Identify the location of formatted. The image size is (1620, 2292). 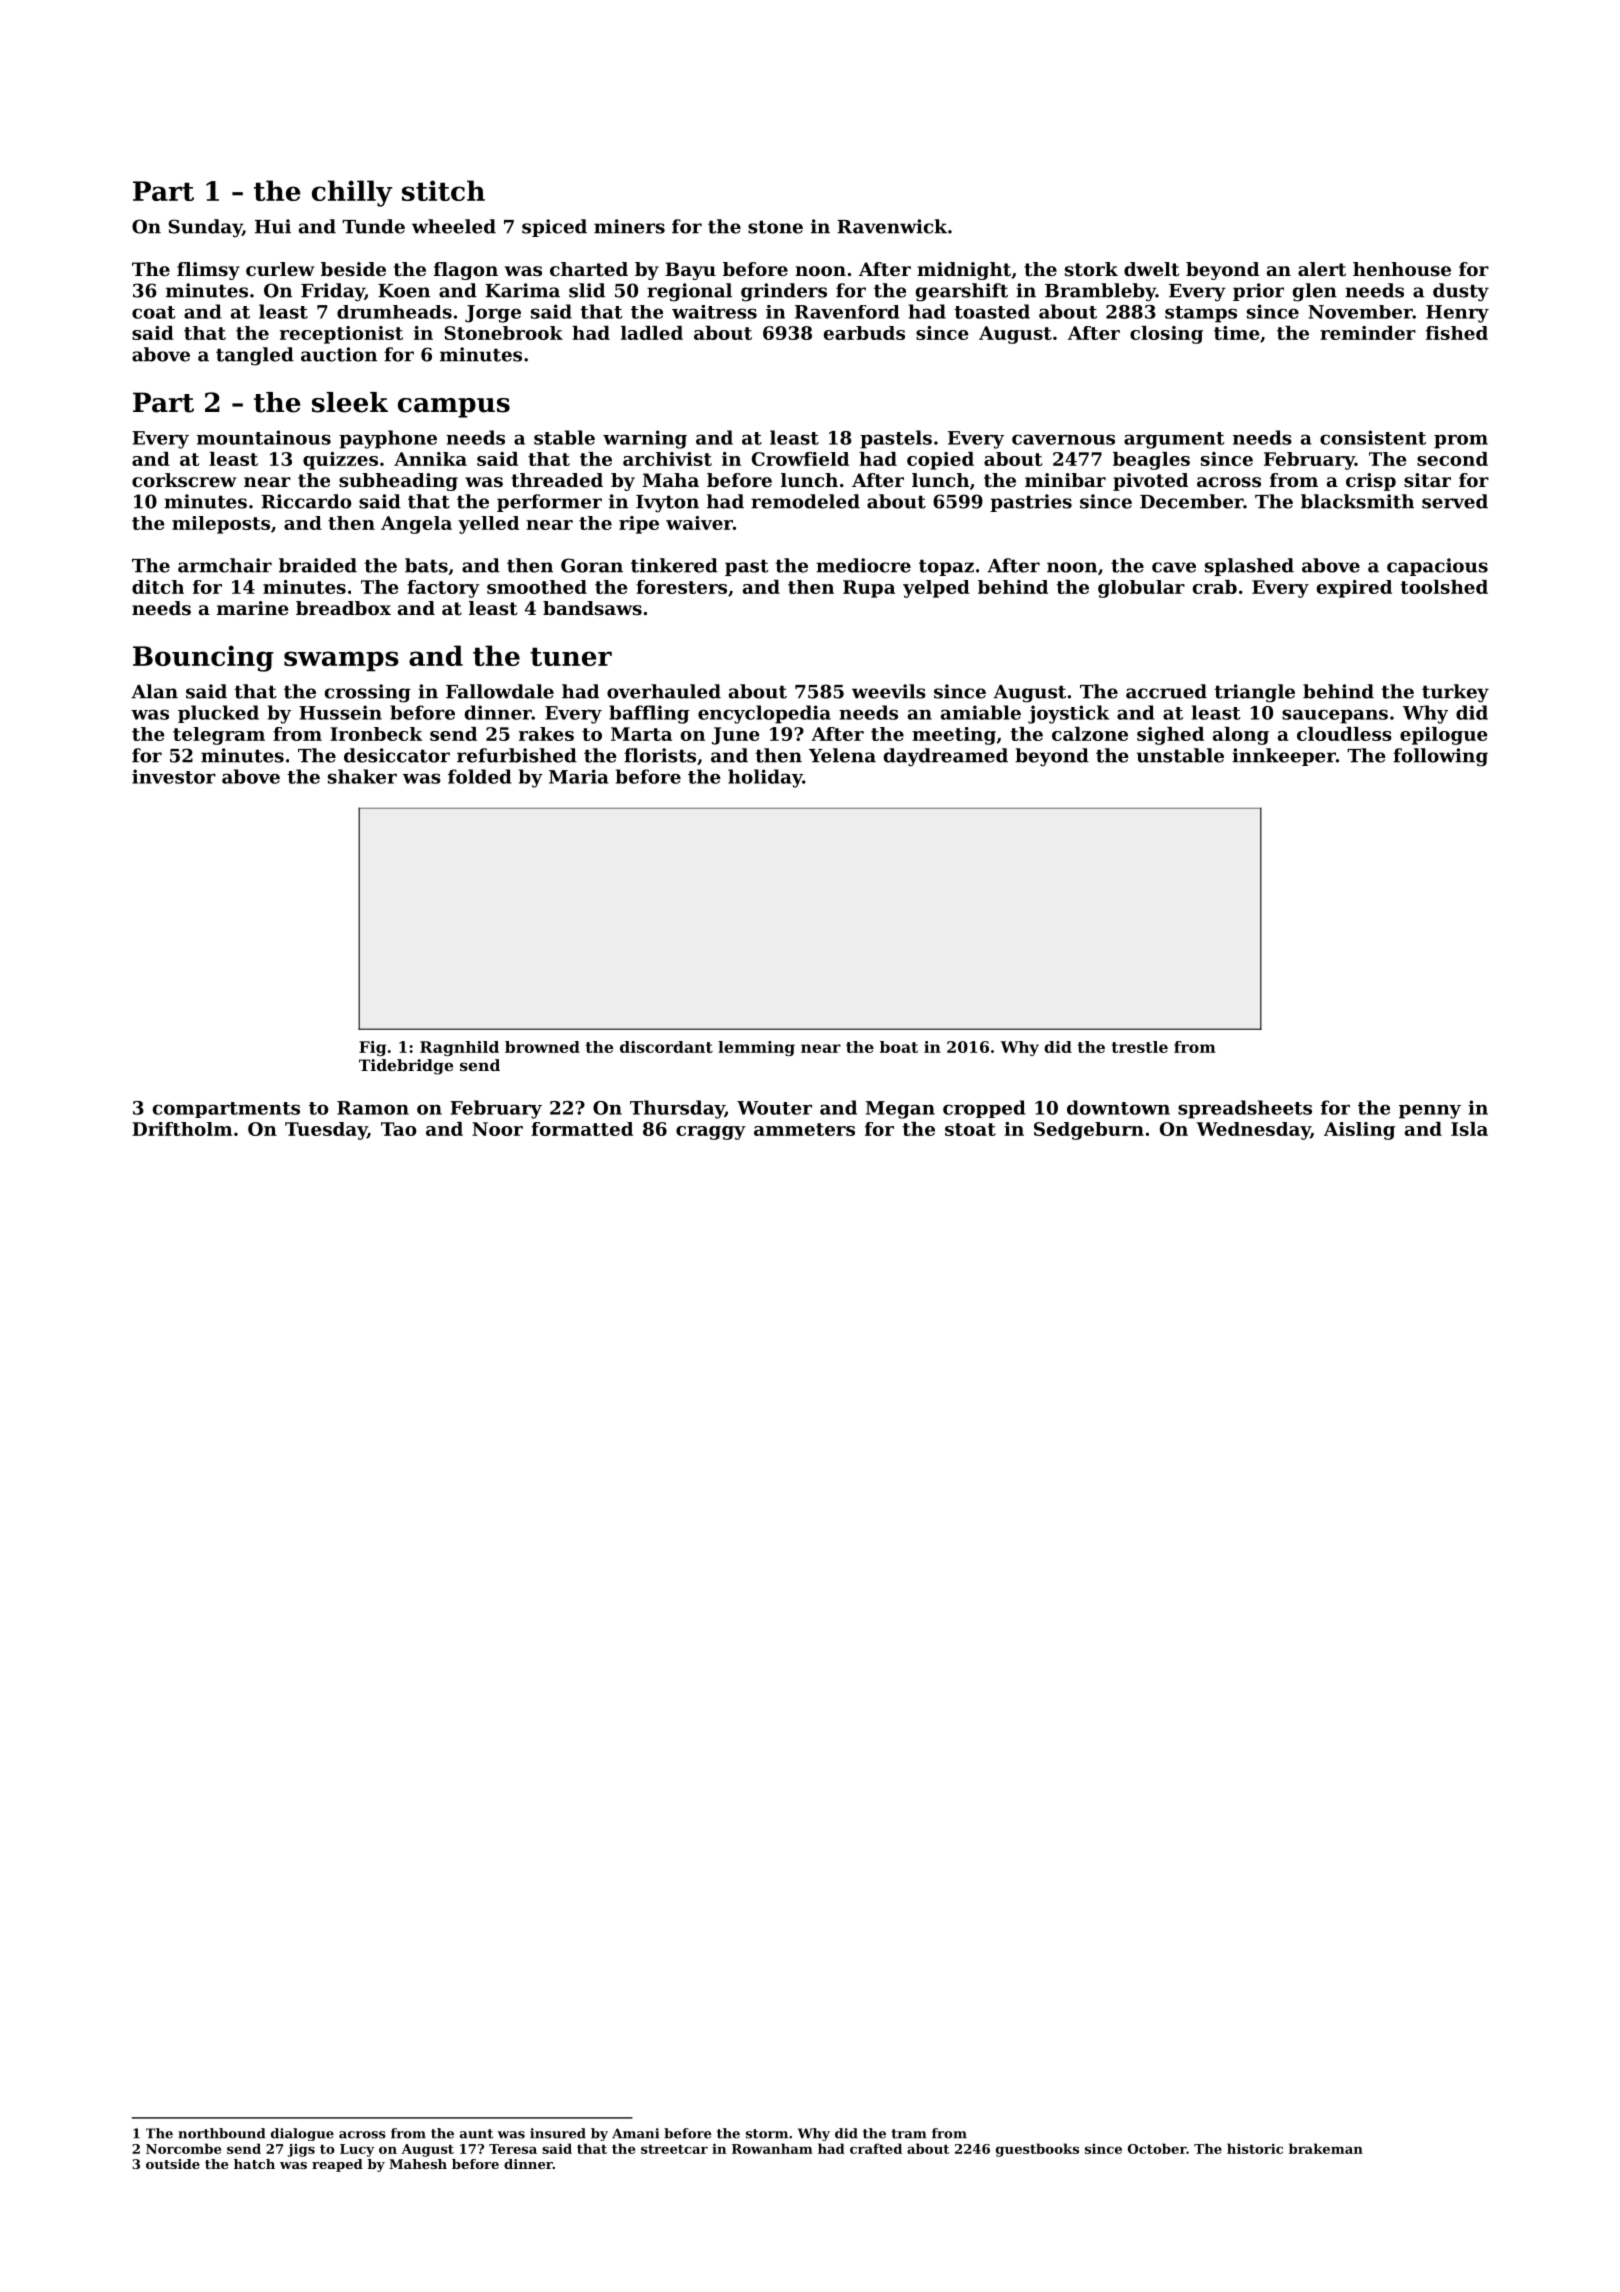
(582, 1129).
